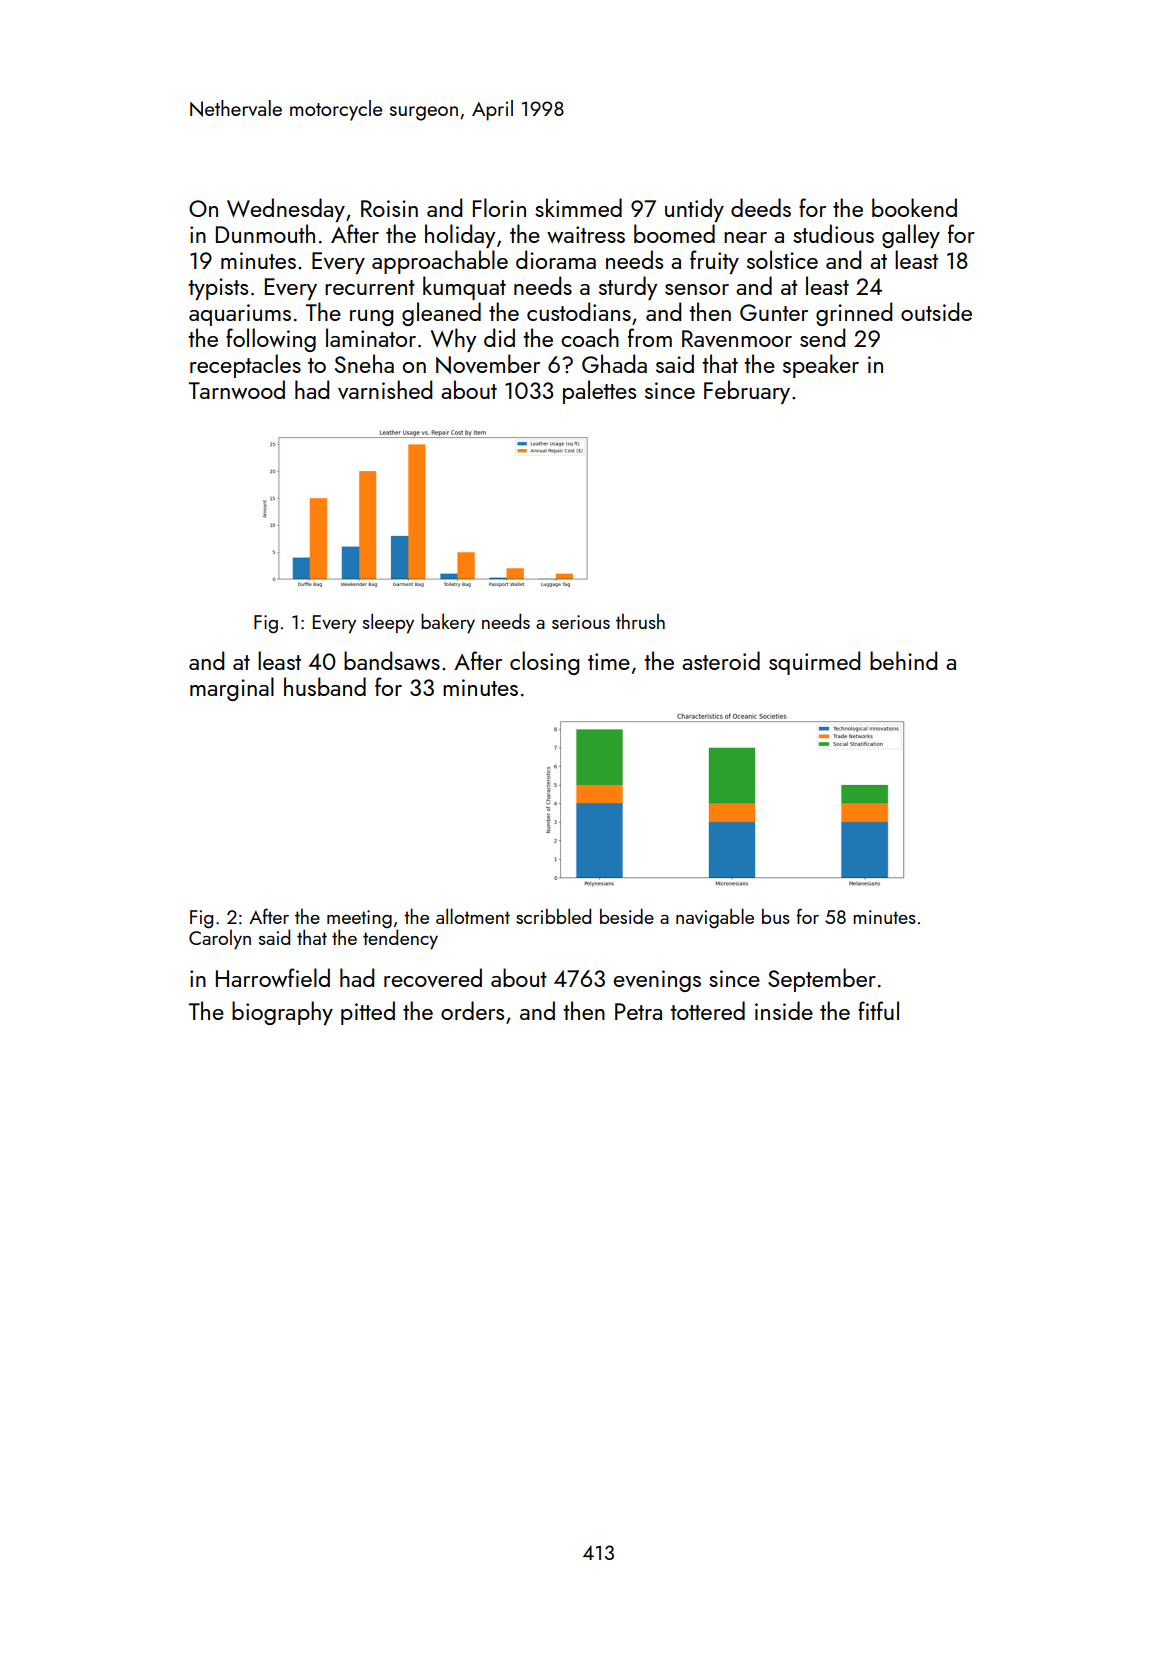 The height and width of the screenshot is (1654, 1165). Describe the element at coordinates (440, 262) in the screenshot. I see `approachable` at that location.
